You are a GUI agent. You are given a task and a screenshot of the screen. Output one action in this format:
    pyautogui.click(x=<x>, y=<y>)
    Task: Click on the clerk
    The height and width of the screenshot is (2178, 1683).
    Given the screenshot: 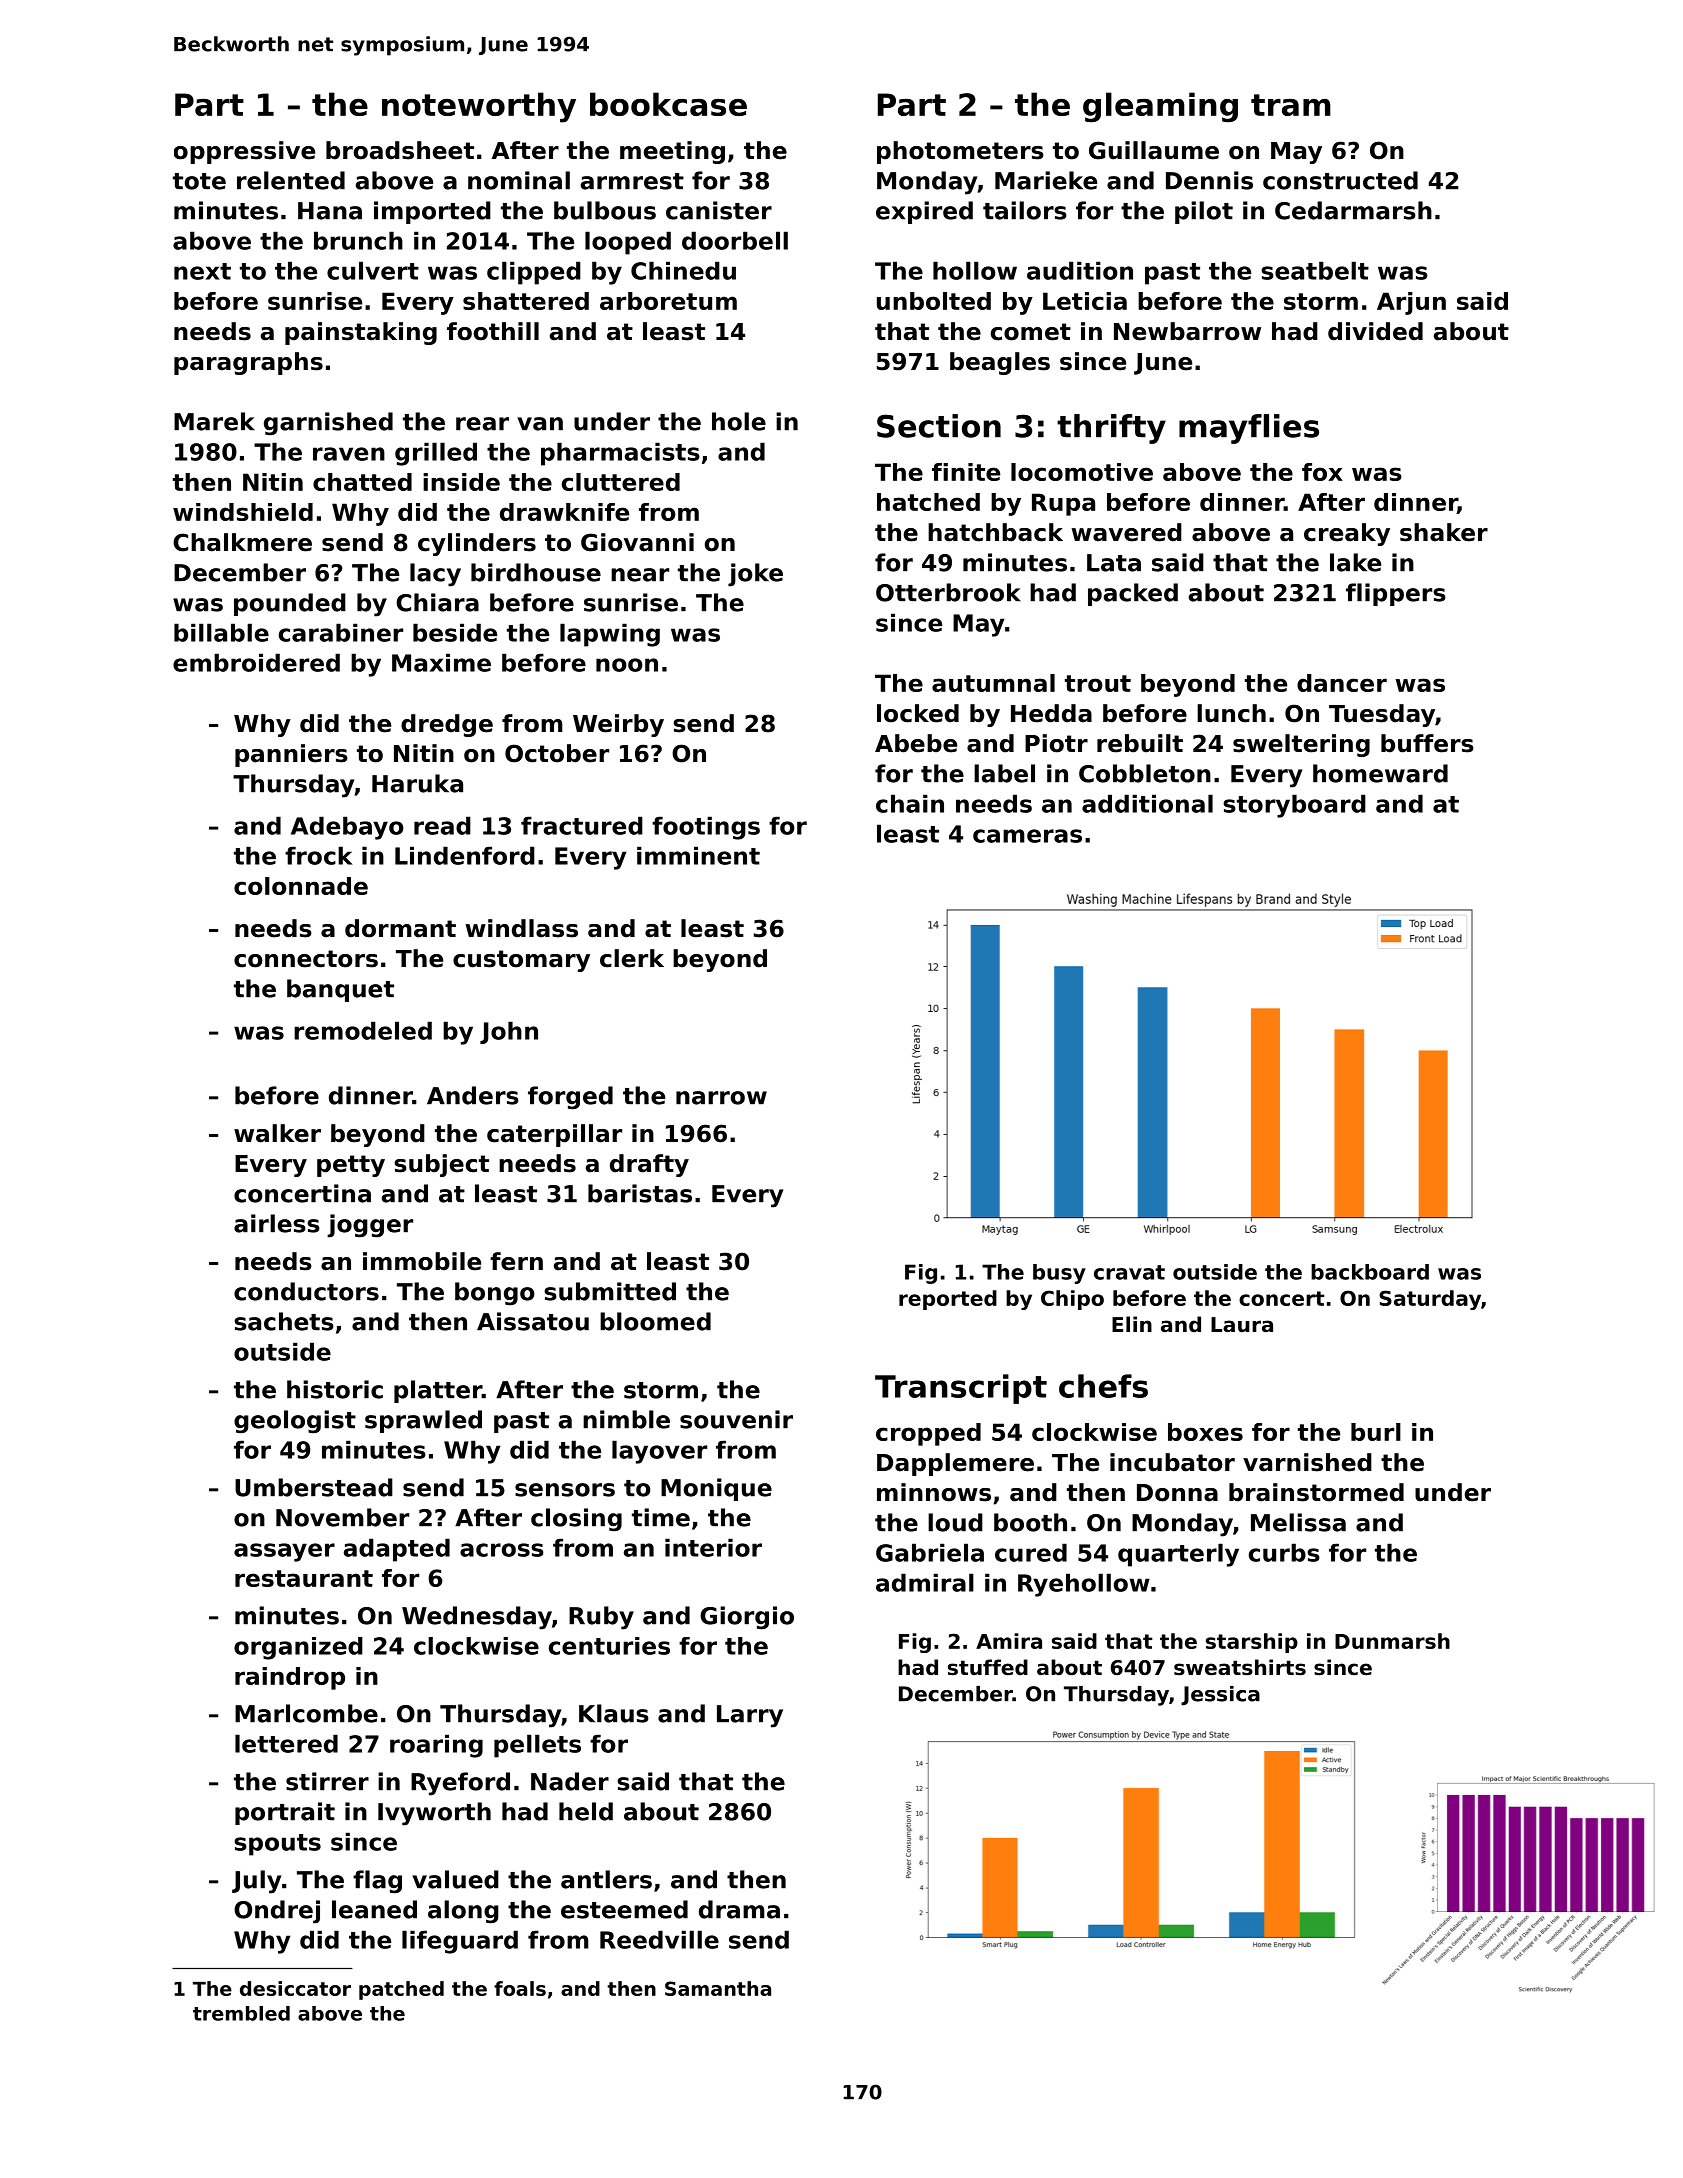 What is the action you would take?
    pyautogui.click(x=632, y=958)
